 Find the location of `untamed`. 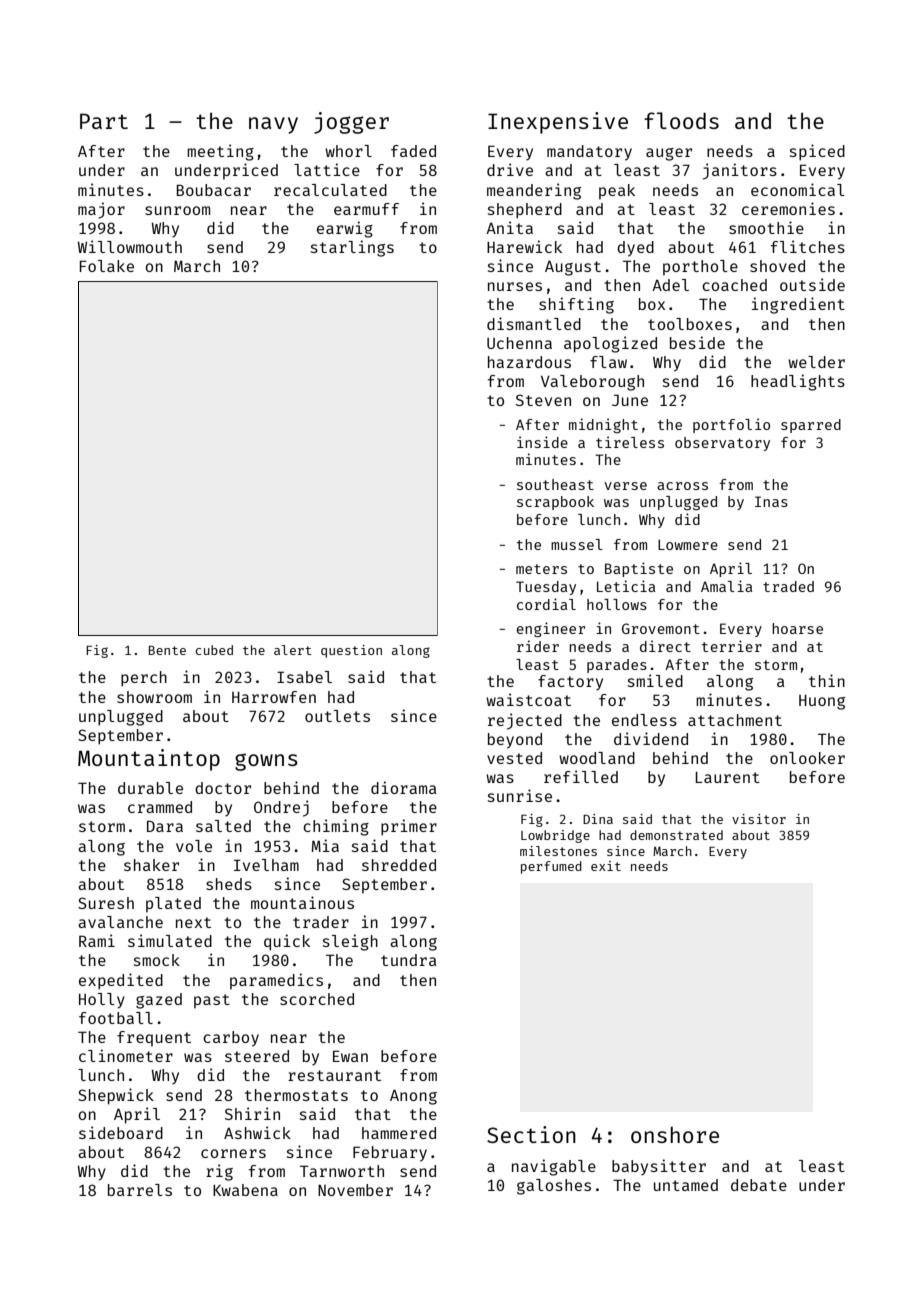

untamed is located at coordinates (686, 1185).
